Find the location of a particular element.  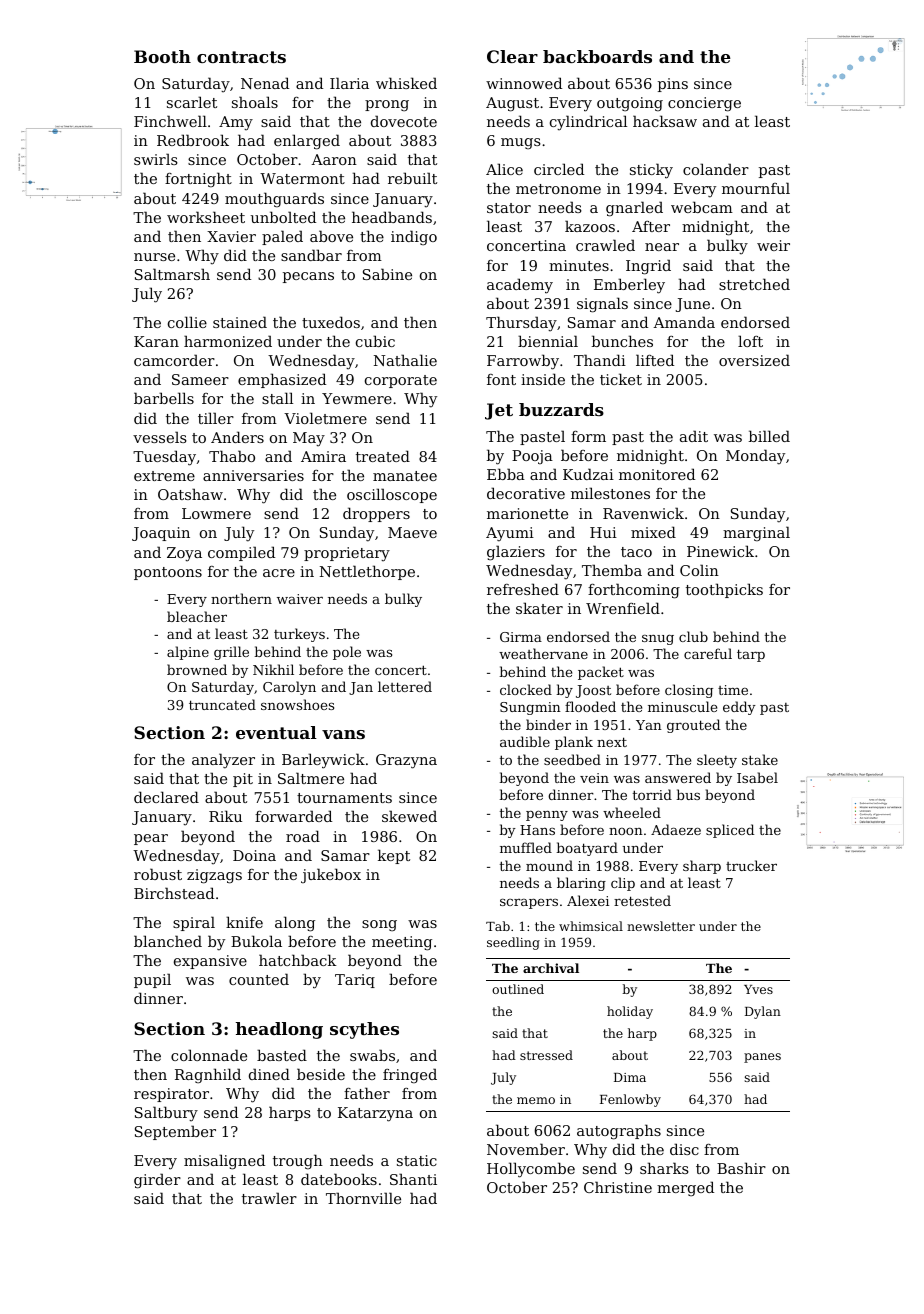

backboards is located at coordinates (597, 56).
